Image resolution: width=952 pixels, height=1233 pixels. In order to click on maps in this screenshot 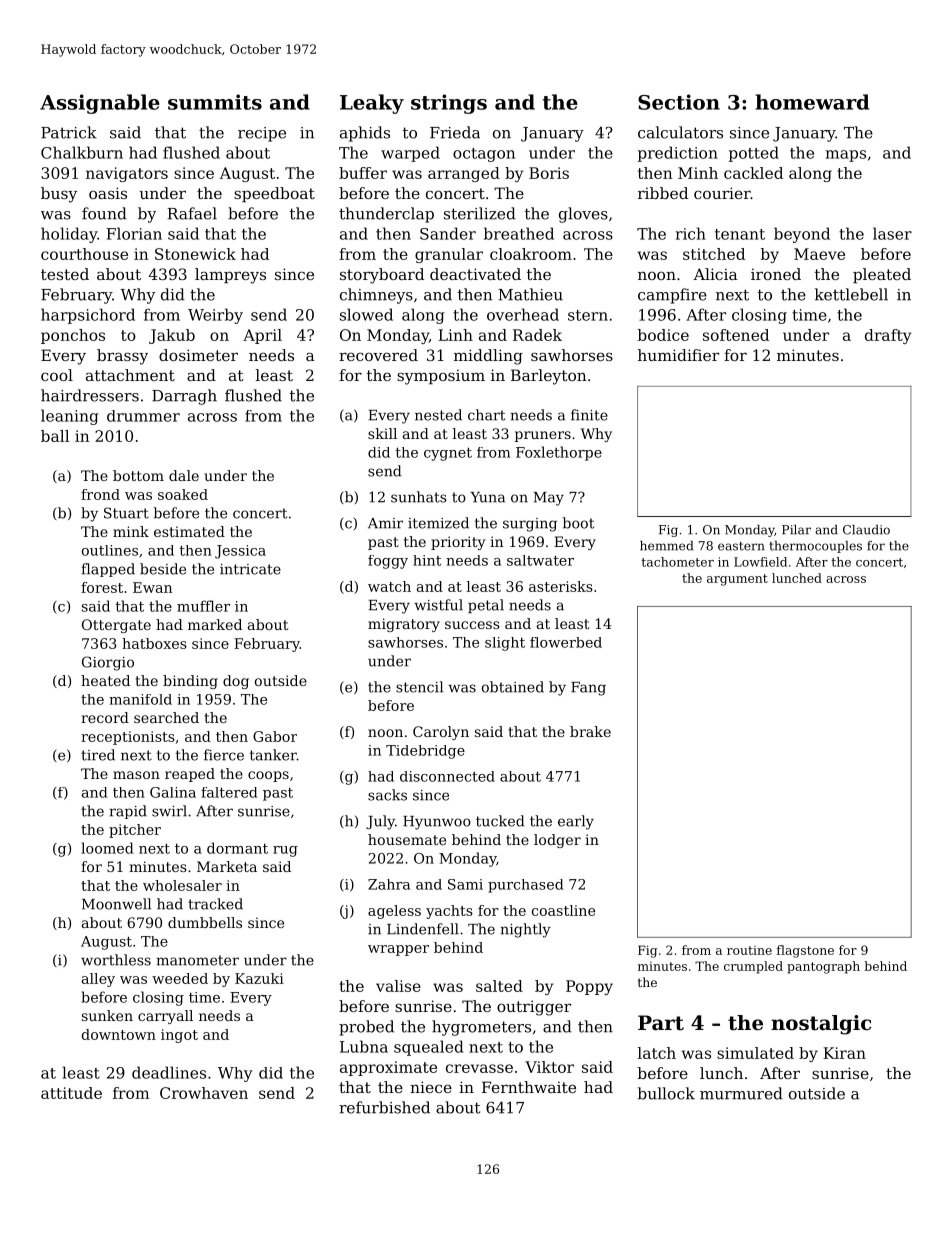, I will do `click(845, 156)`.
